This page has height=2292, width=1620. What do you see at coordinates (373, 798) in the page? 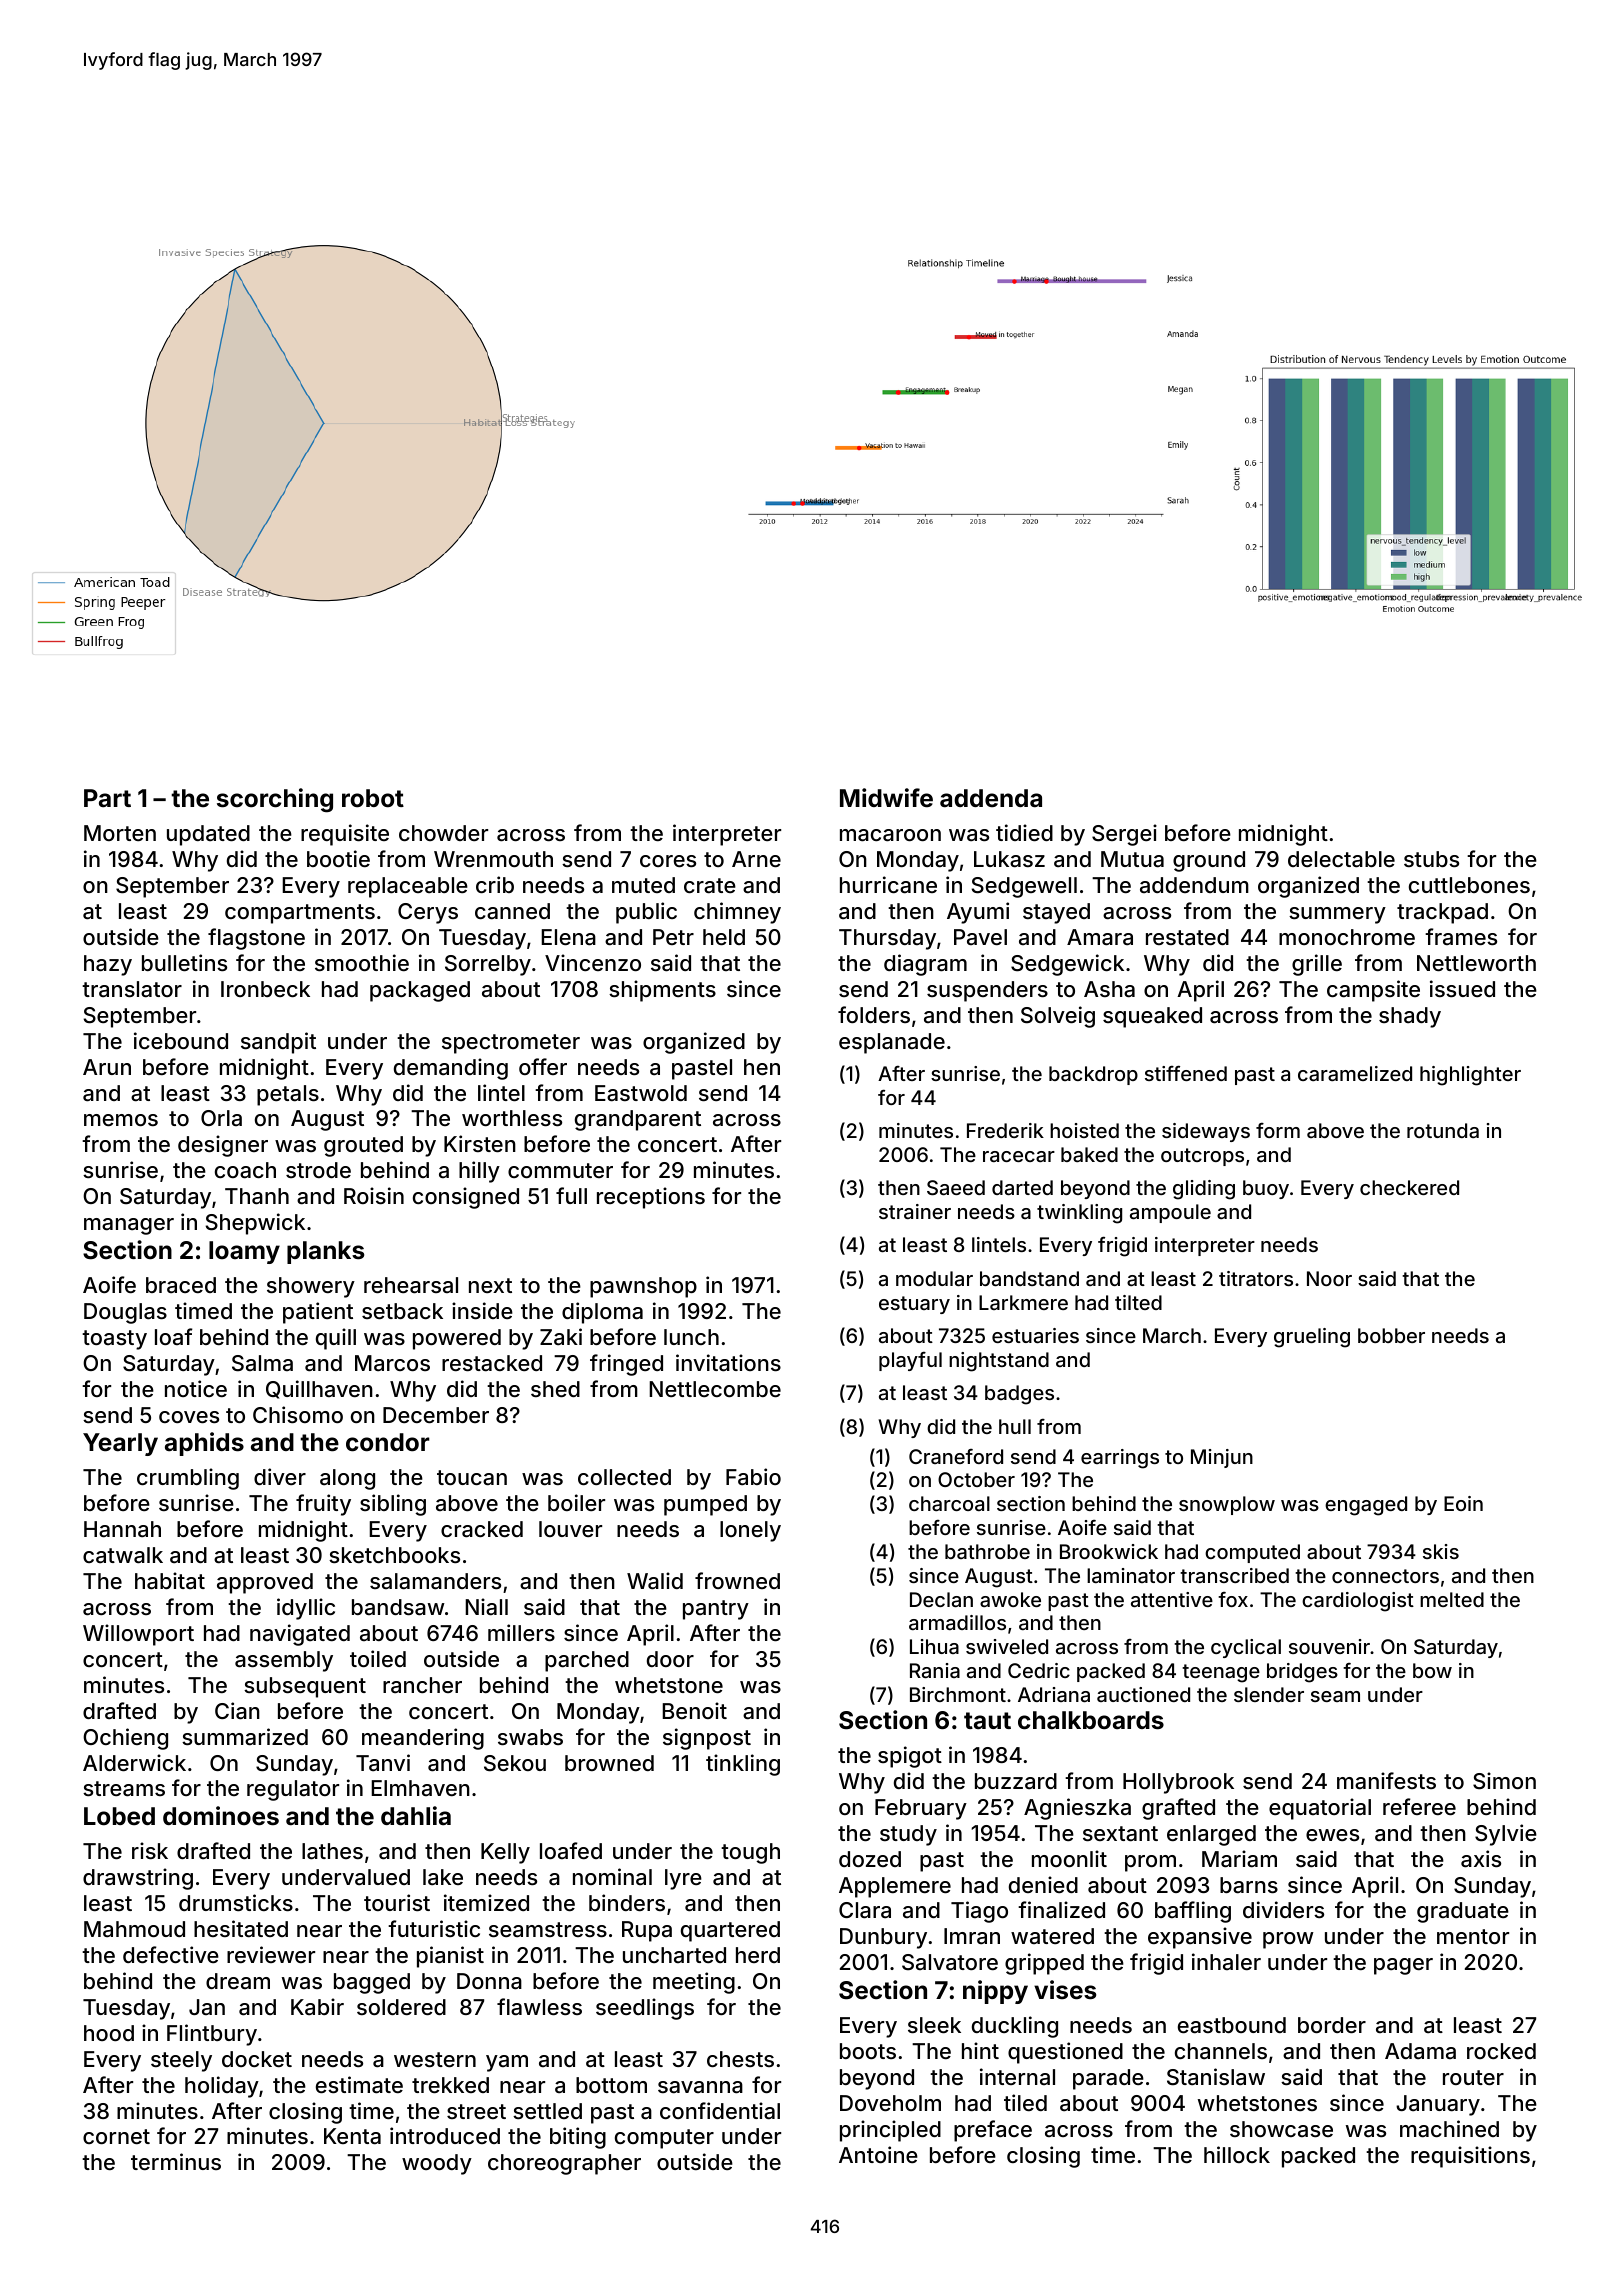
I see `robot` at bounding box center [373, 798].
